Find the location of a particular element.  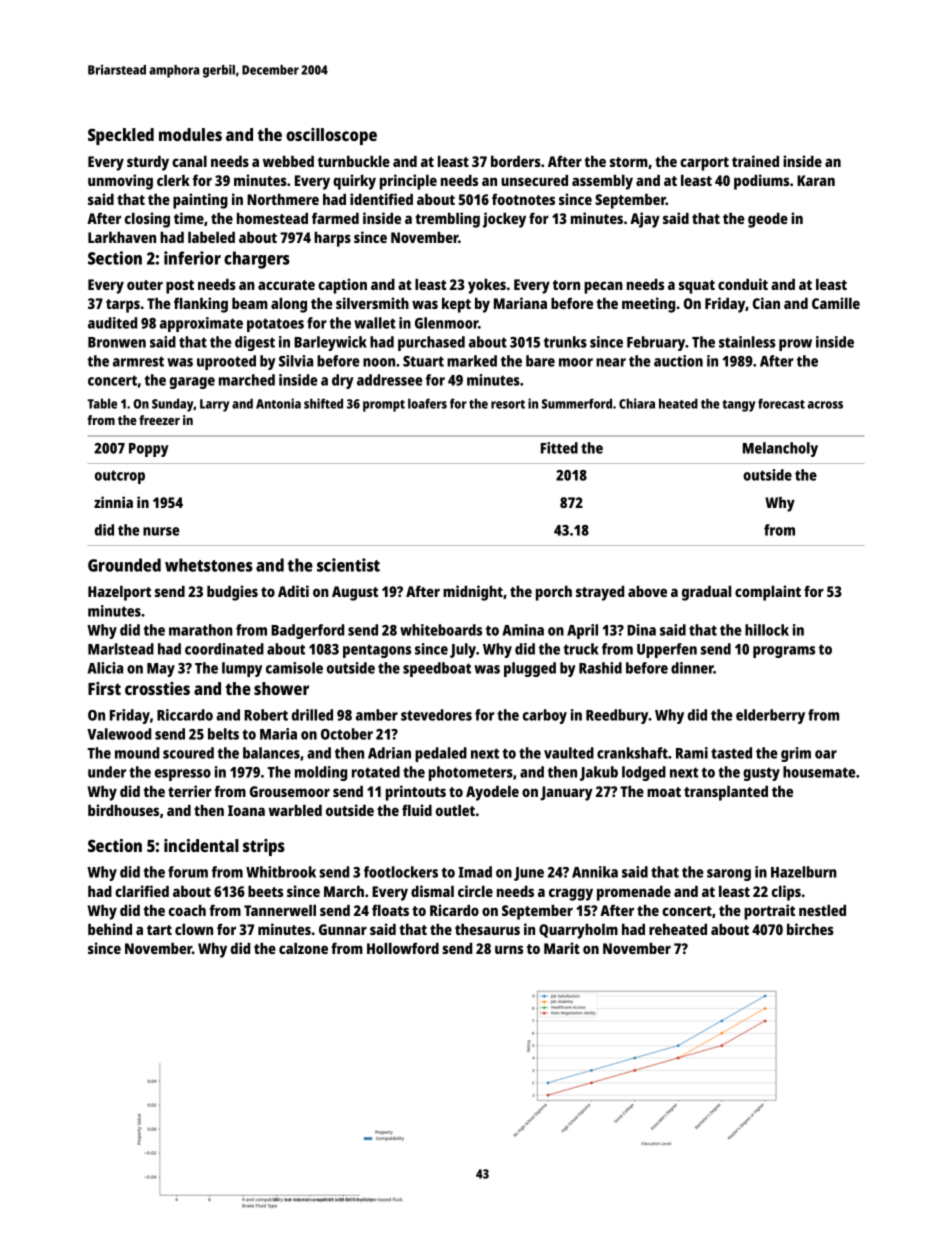

beets is located at coordinates (265, 891).
